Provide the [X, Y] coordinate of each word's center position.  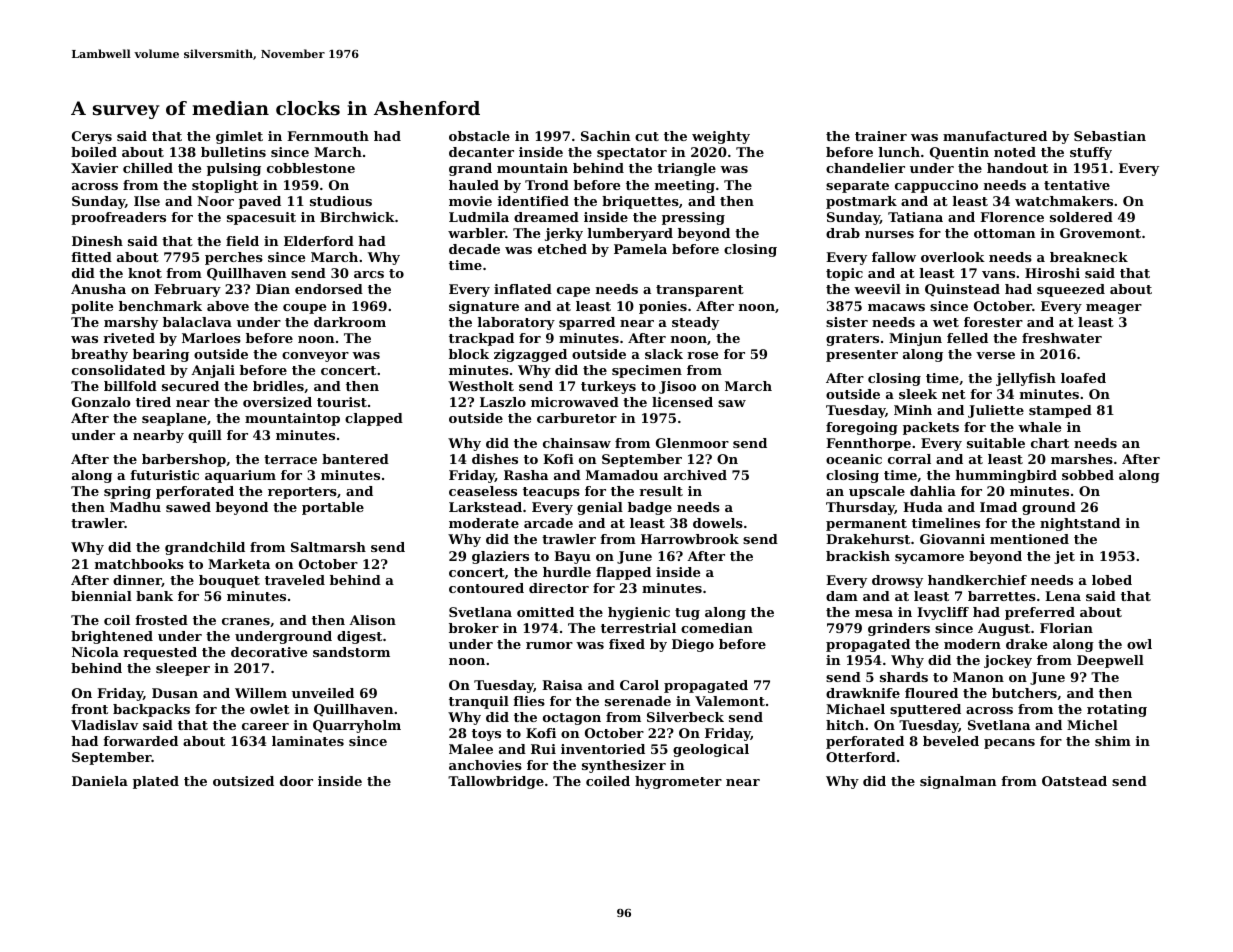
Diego [693, 645]
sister [847, 322]
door [296, 781]
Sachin [605, 136]
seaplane [174, 419]
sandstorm [351, 652]
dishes [495, 459]
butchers [1024, 693]
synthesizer [624, 766]
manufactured [995, 136]
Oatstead [1074, 781]
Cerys [92, 137]
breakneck [1089, 257]
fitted [91, 257]
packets [931, 428]
